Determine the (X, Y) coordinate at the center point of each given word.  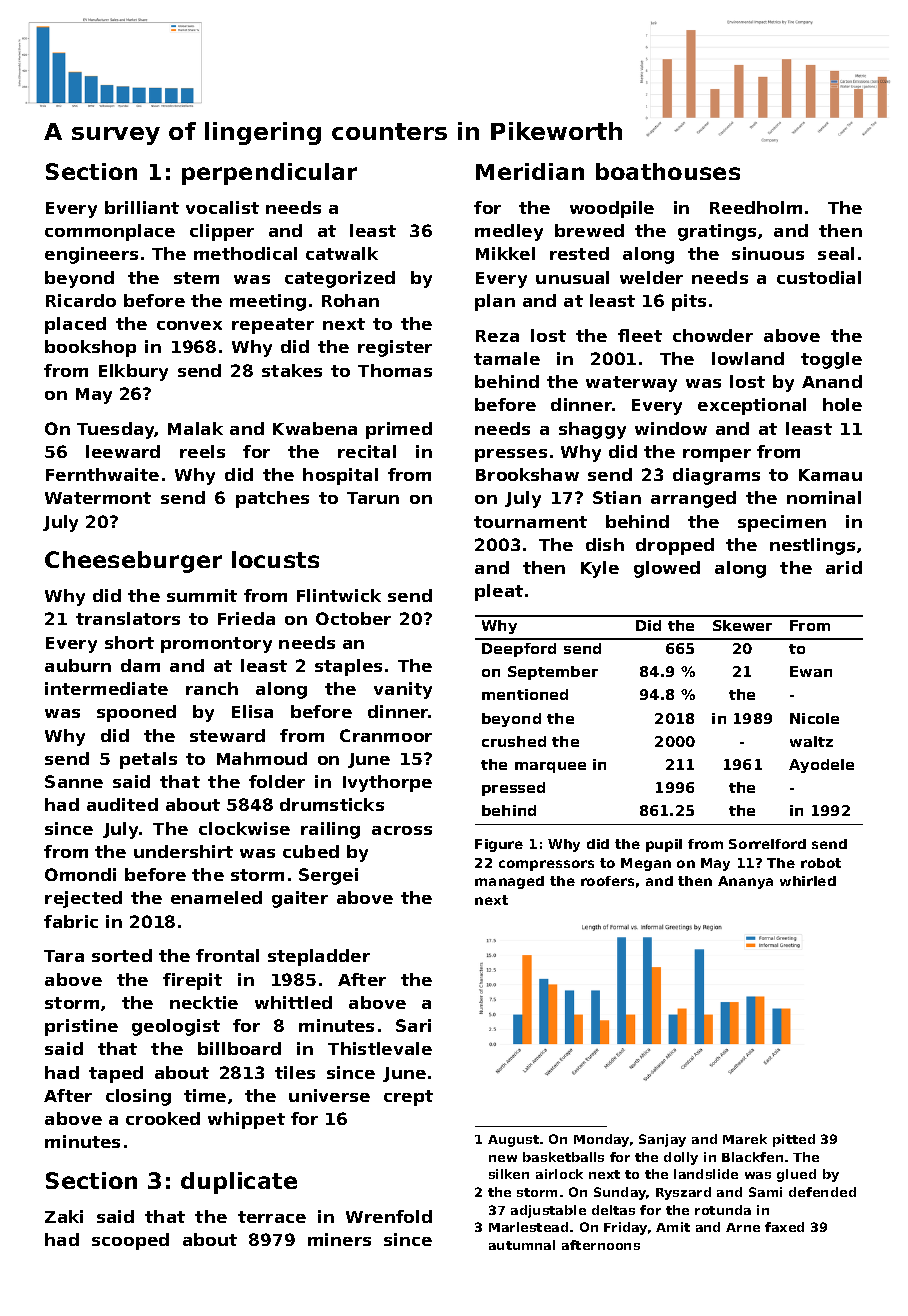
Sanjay (662, 1140)
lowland (748, 358)
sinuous (768, 253)
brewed (589, 230)
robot (821, 863)
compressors (546, 865)
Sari (413, 1025)
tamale (507, 358)
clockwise (244, 828)
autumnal (522, 1245)
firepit (192, 981)
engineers (91, 255)
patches (272, 499)
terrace (272, 1217)
